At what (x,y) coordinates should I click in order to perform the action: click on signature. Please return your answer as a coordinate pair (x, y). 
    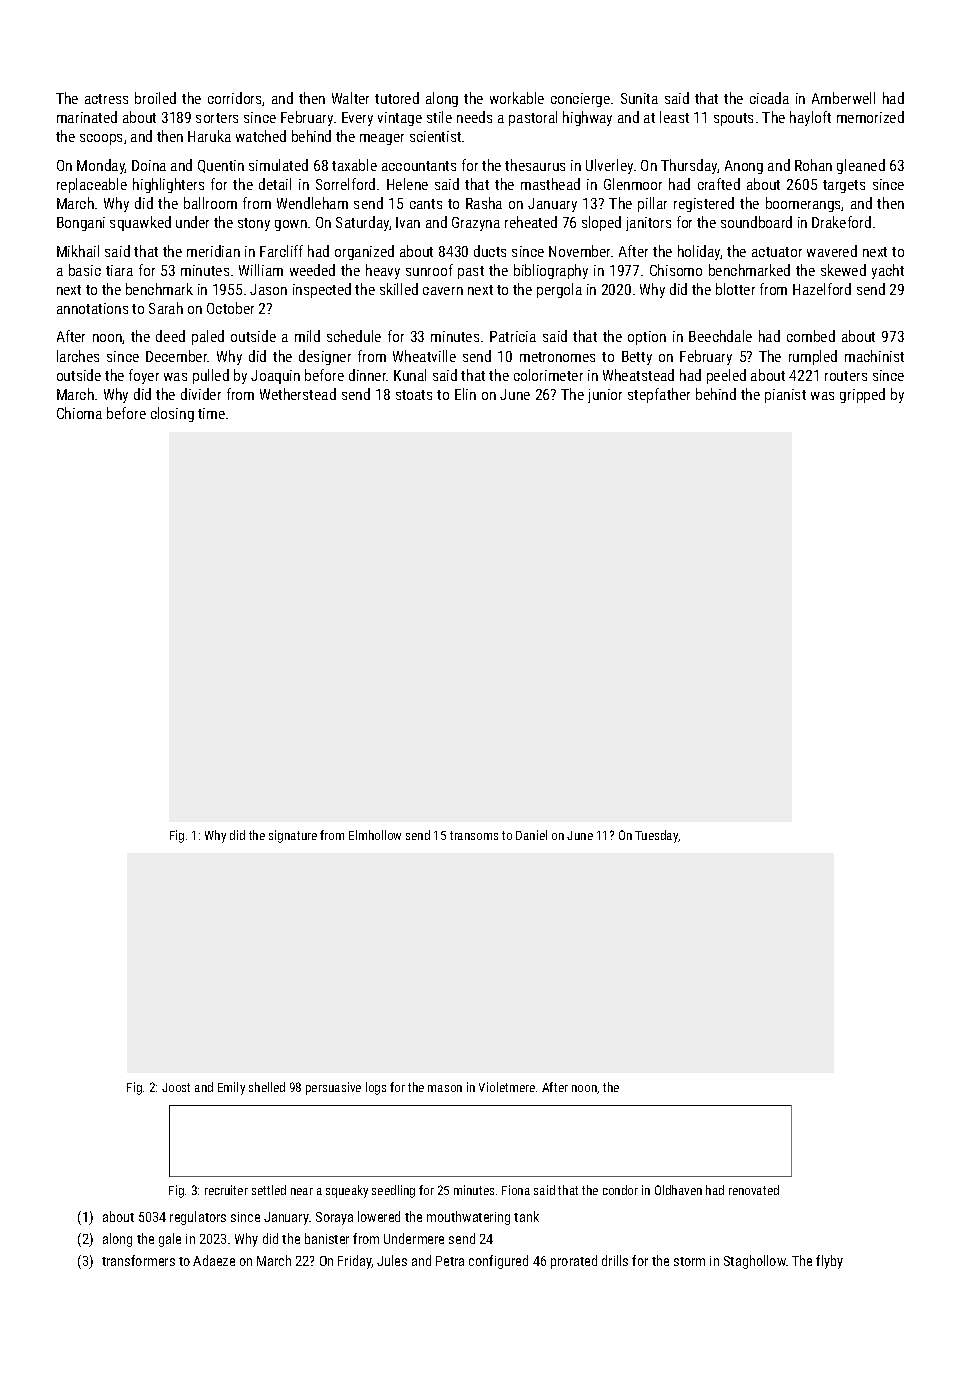
    Looking at the image, I should click on (293, 836).
